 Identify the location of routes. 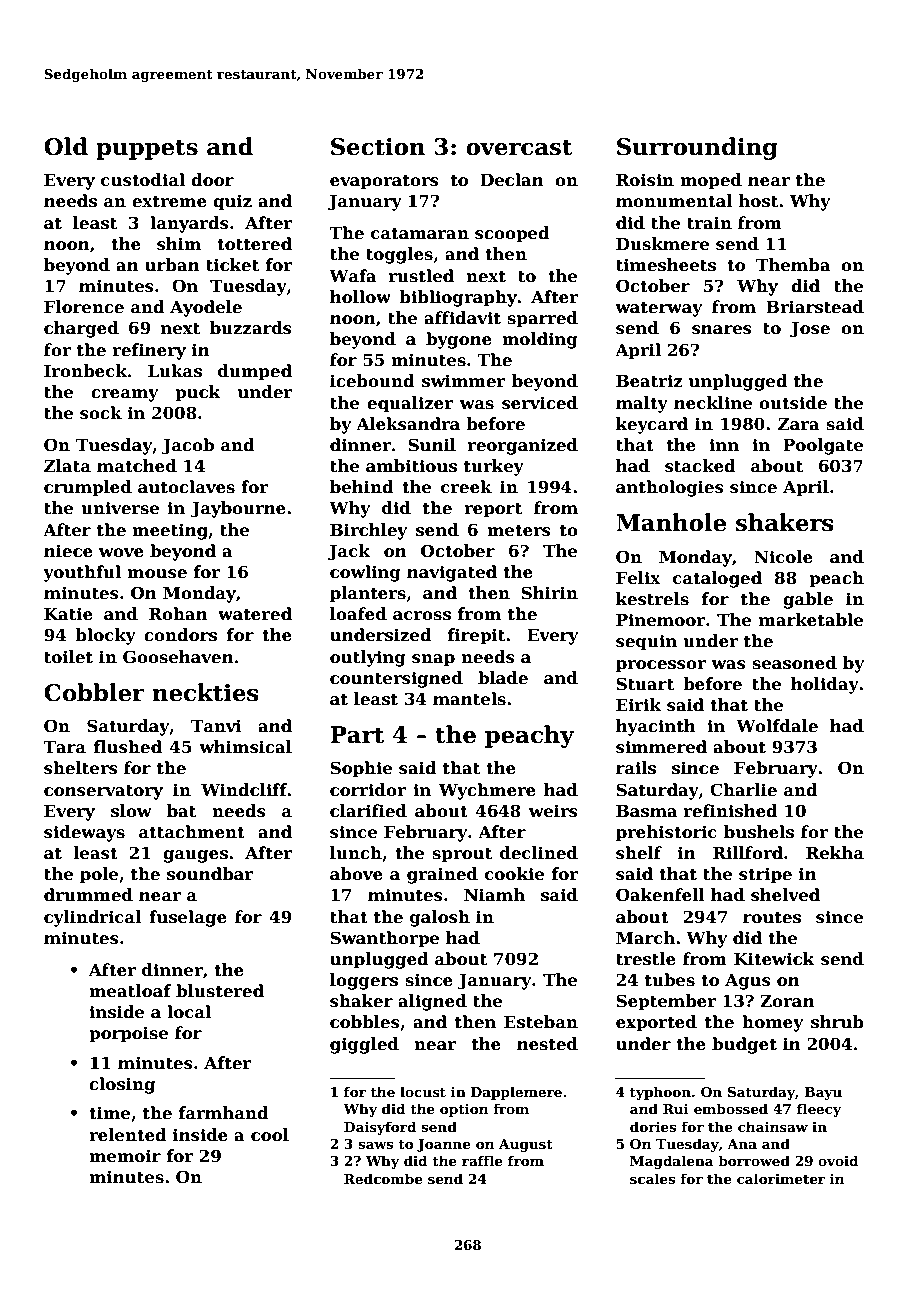
(772, 918).
